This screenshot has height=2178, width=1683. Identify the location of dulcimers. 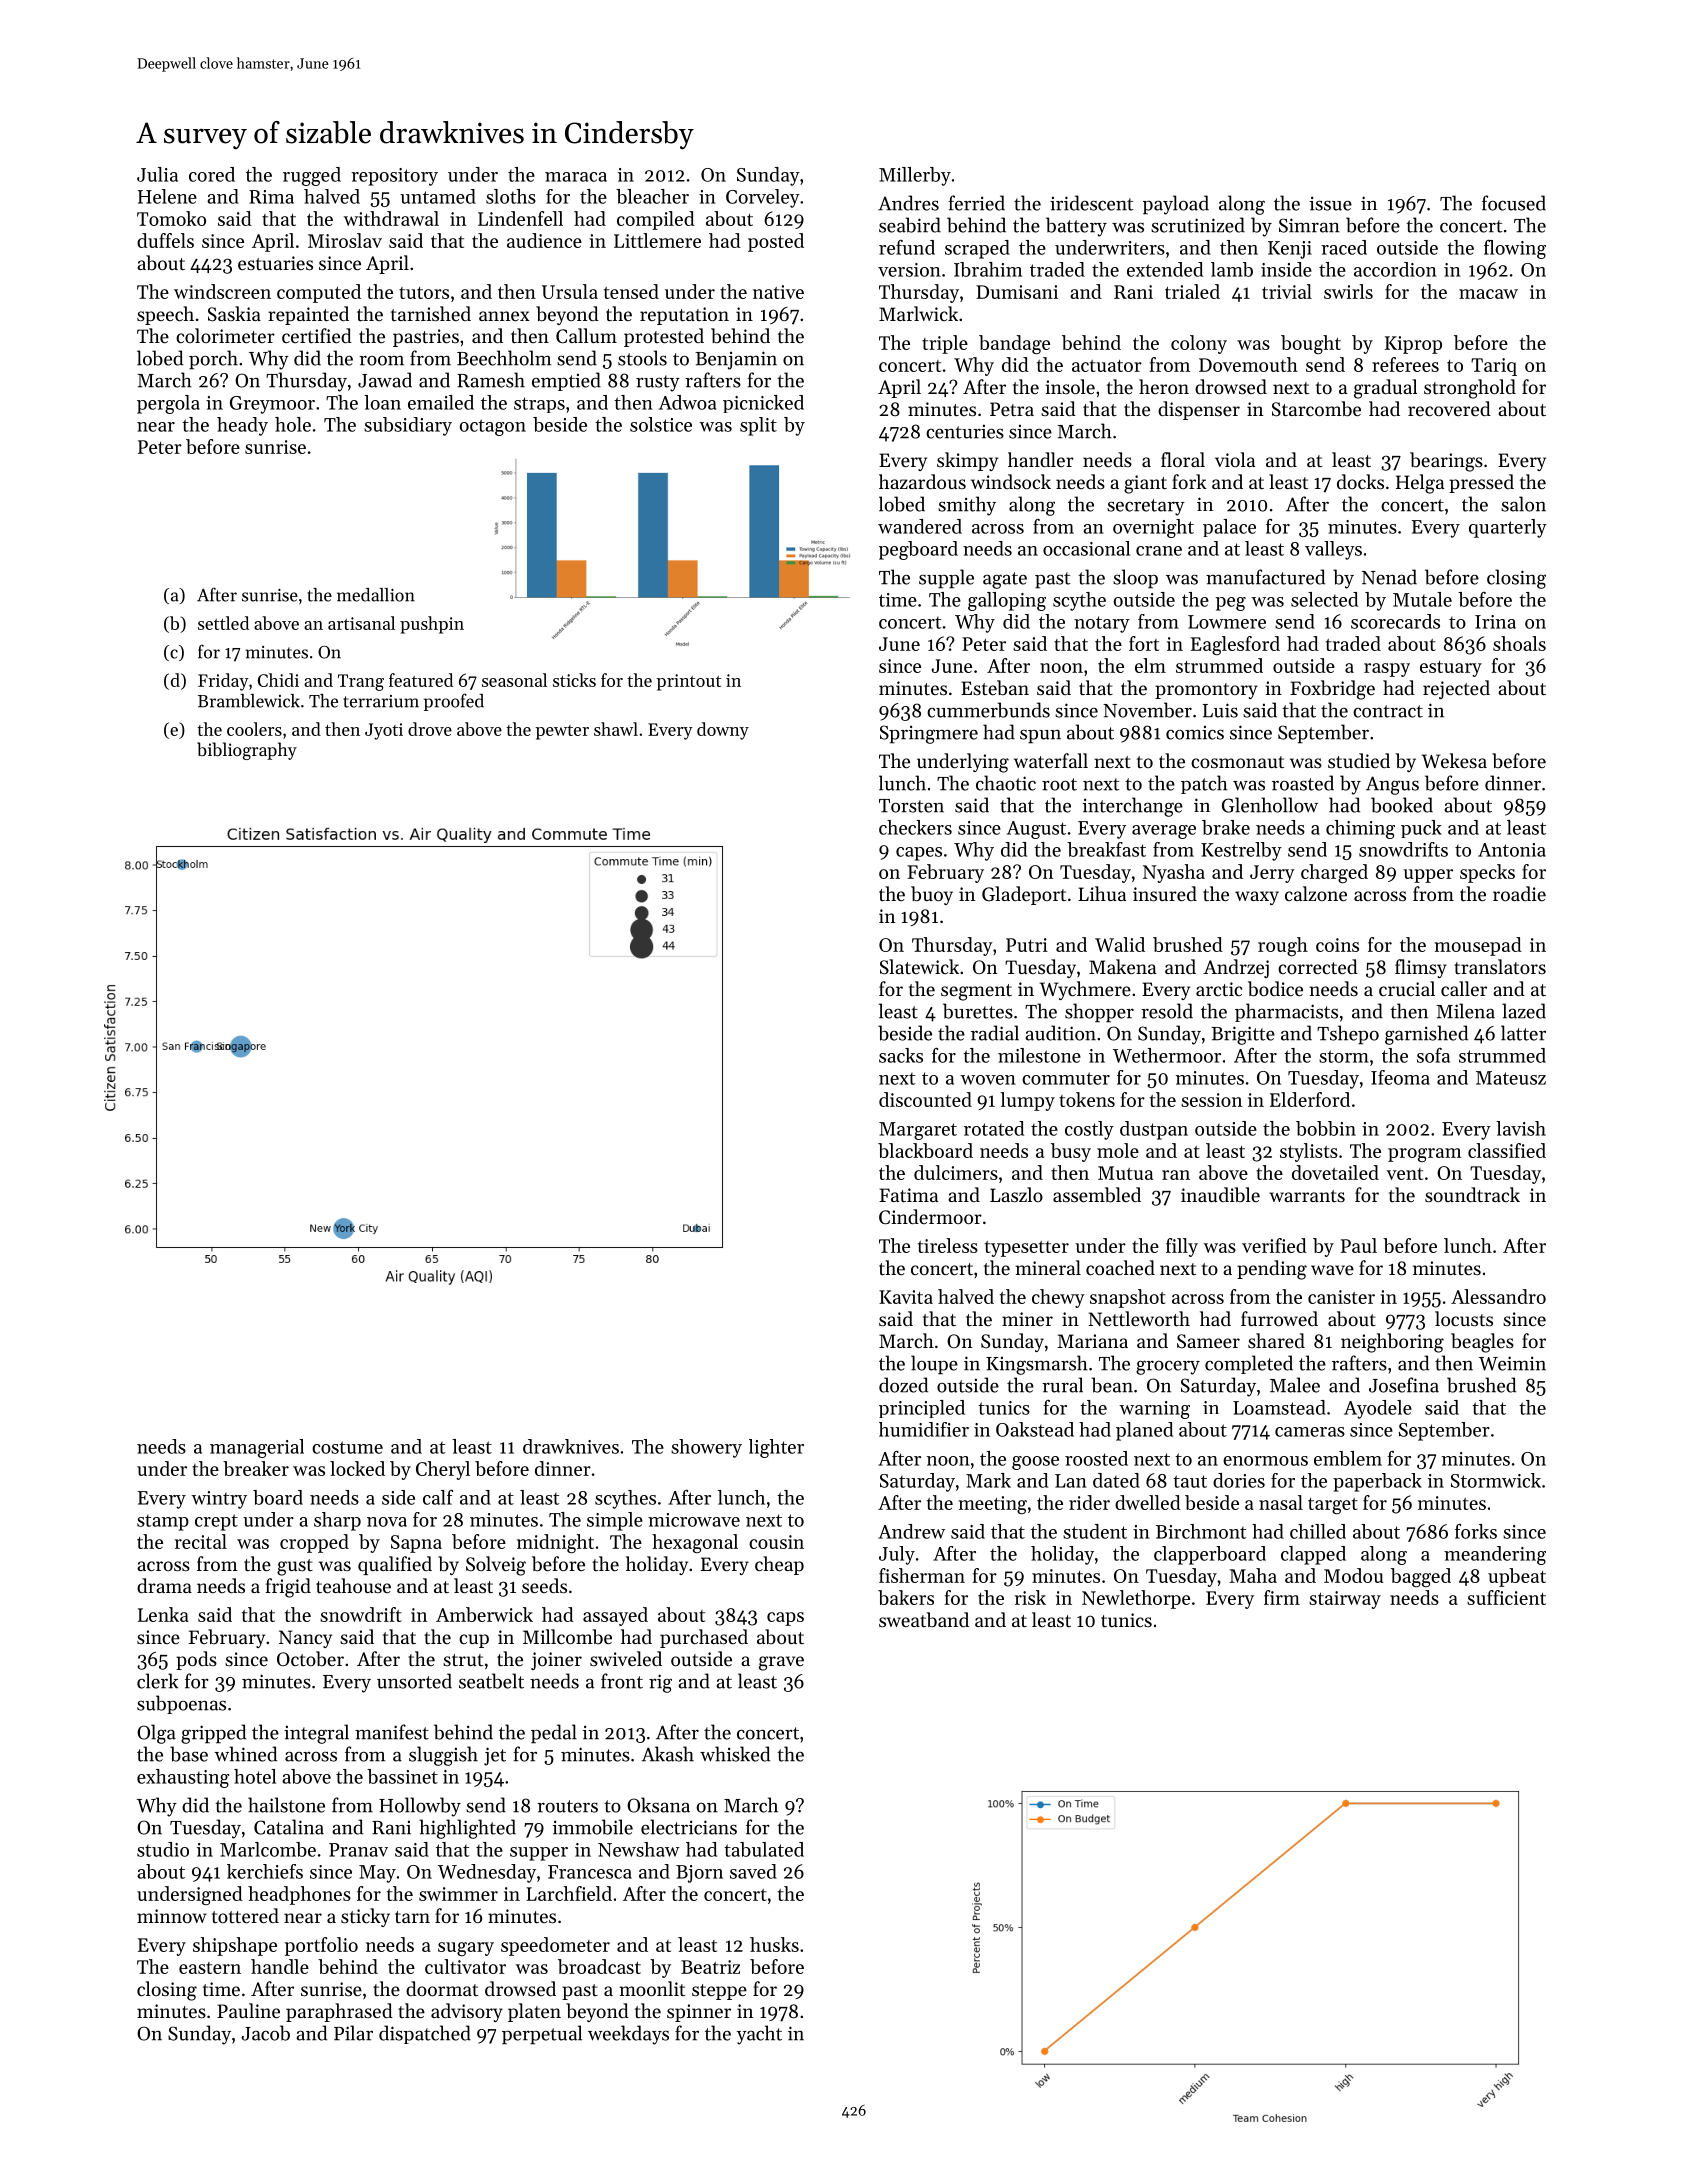
(956, 1172).
